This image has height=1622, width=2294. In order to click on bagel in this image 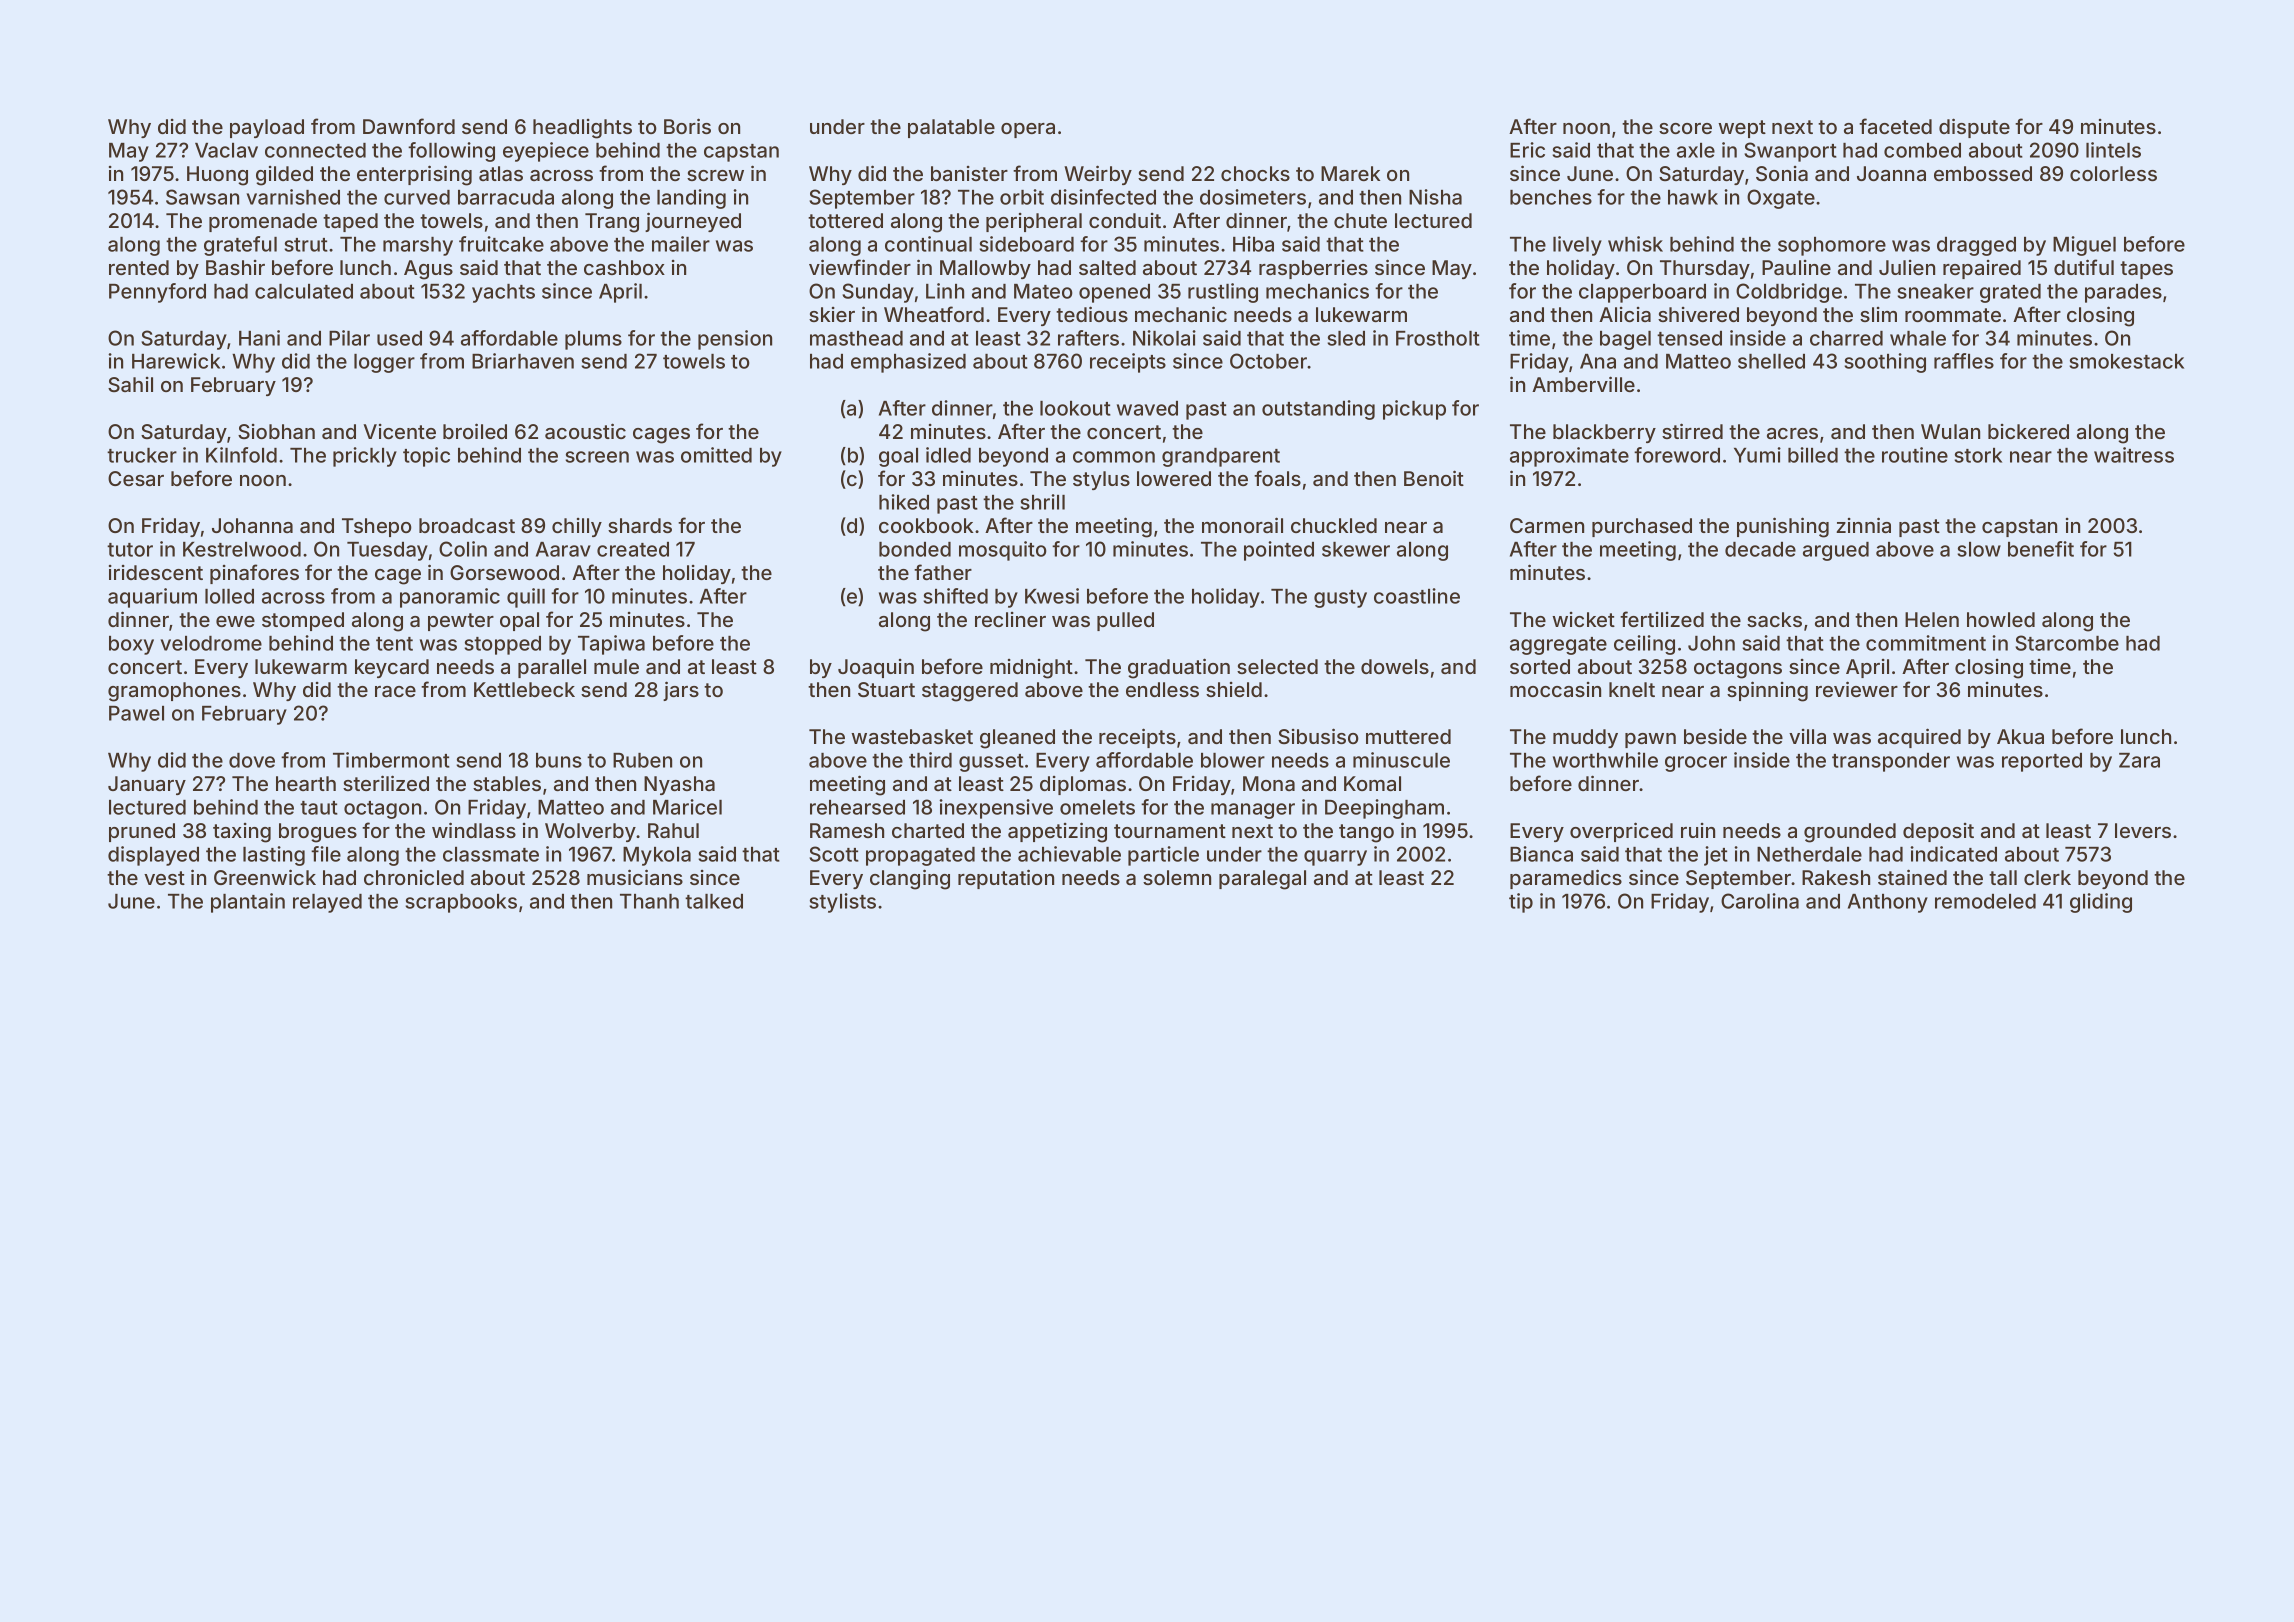, I will do `click(1625, 340)`.
